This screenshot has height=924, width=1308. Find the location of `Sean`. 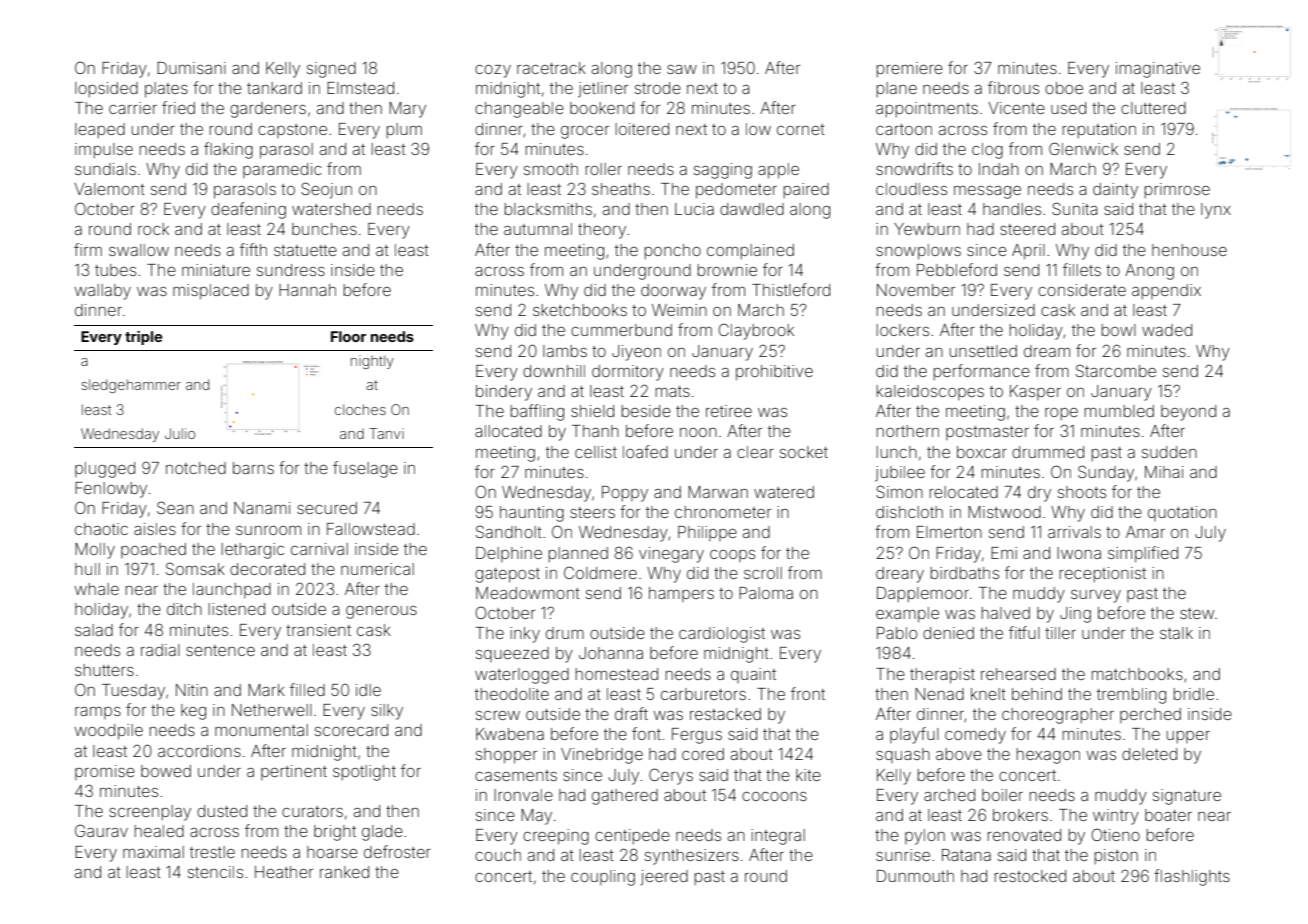

Sean is located at coordinates (175, 507).
